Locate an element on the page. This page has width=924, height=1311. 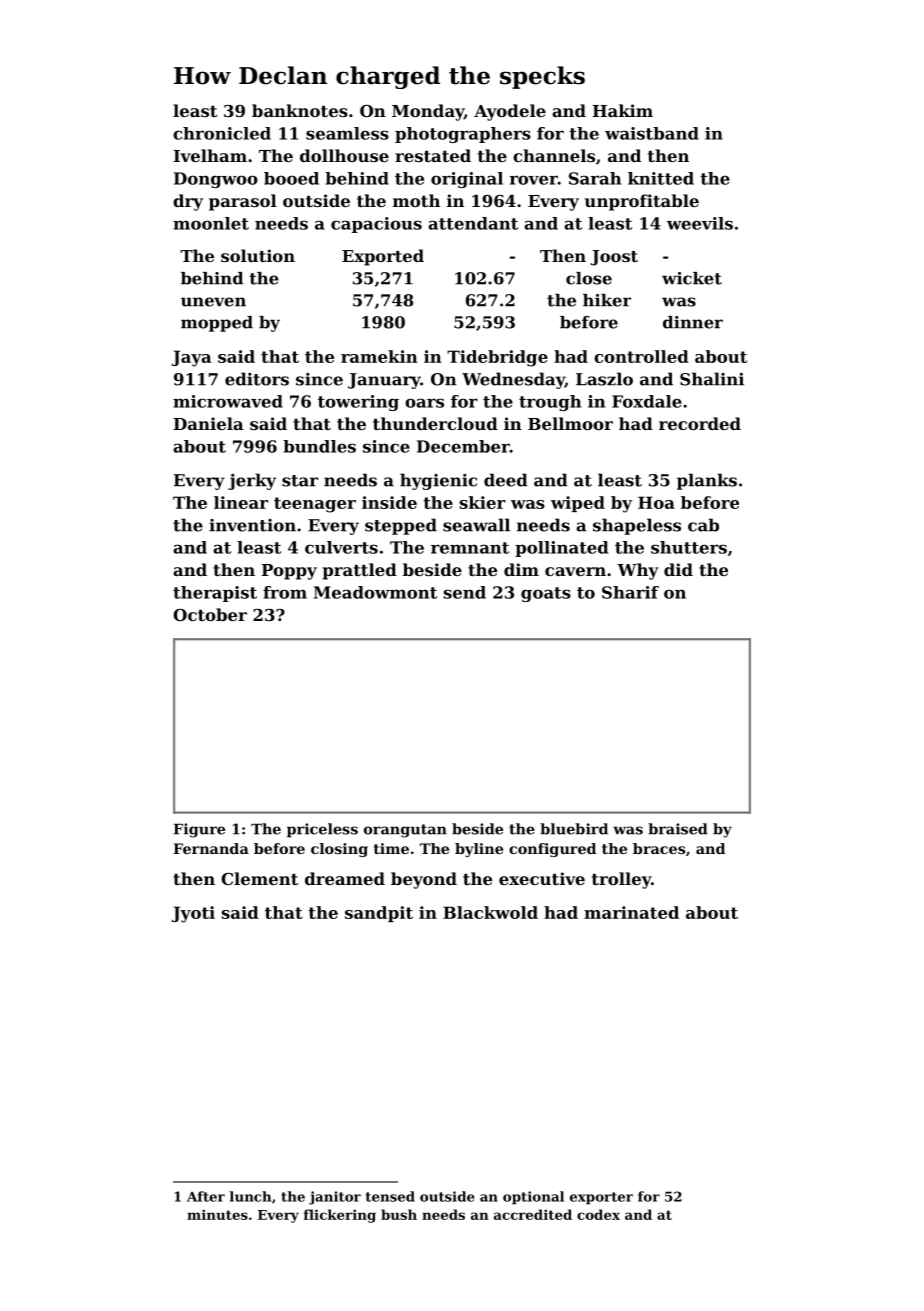
towering is located at coordinates (358, 403).
